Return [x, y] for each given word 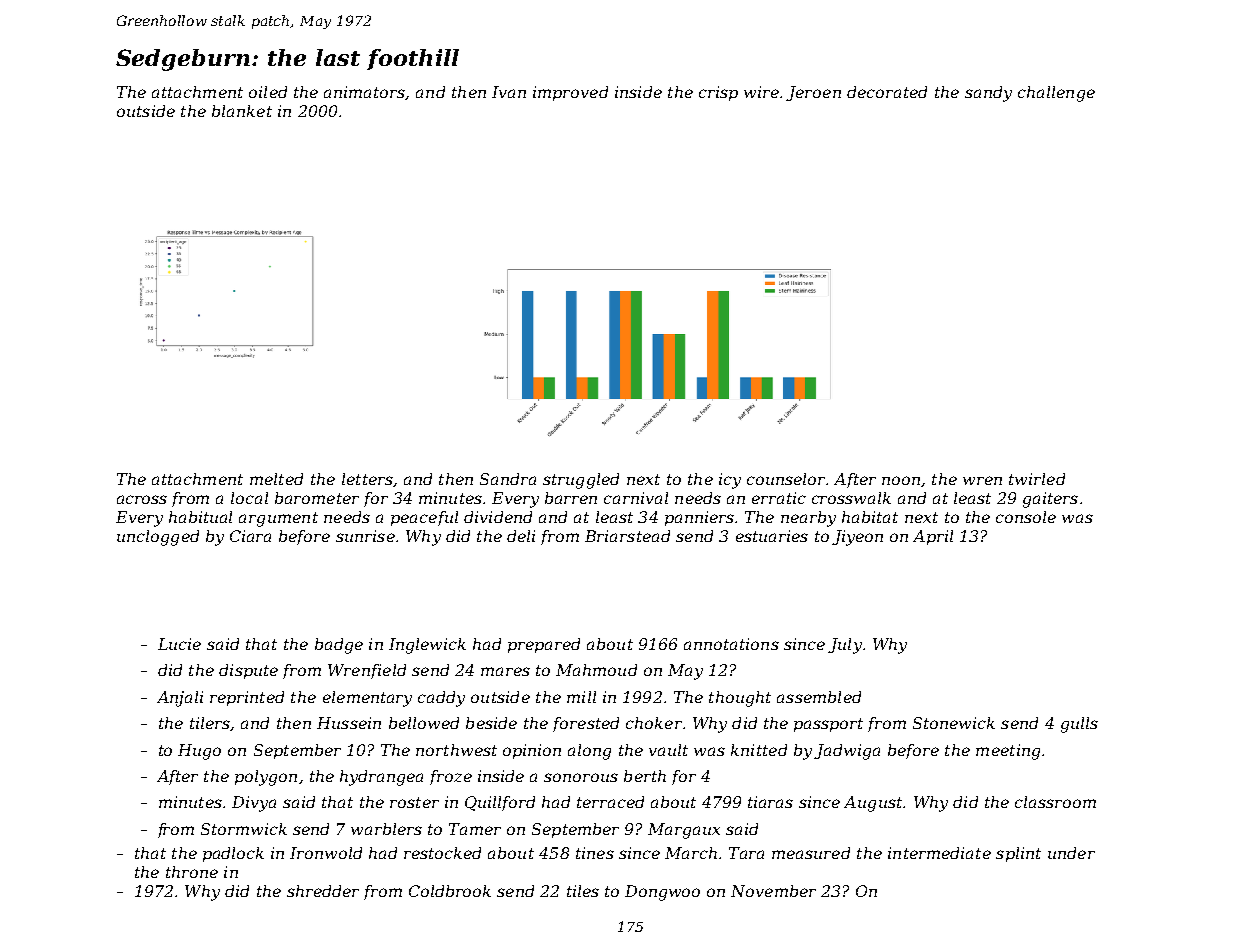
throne [192, 872]
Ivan [509, 92]
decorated [887, 92]
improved [570, 93]
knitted [759, 750]
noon [901, 480]
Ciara [250, 536]
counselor [786, 479]
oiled [268, 92]
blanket [242, 111]
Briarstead [627, 536]
